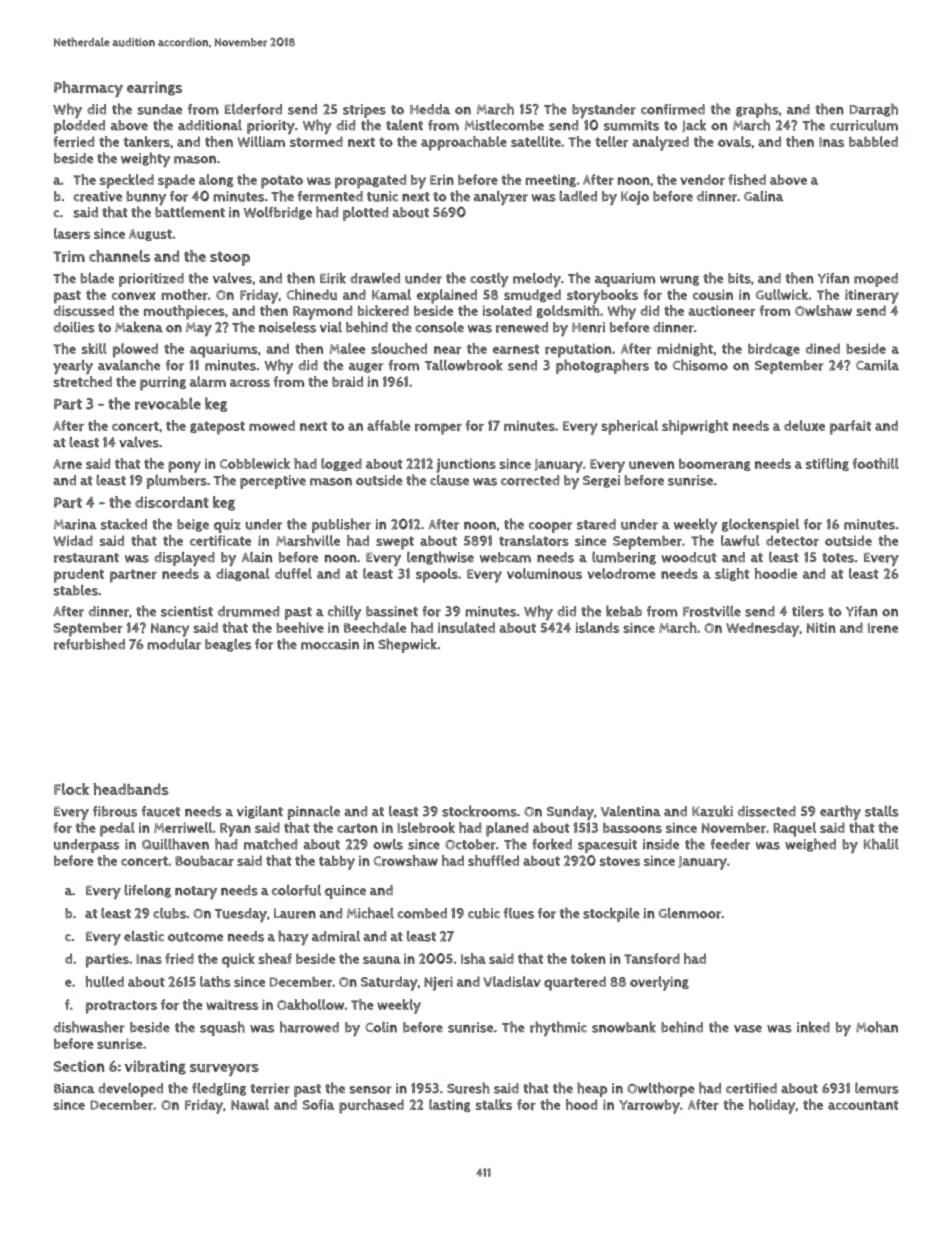  What do you see at coordinates (570, 813) in the document?
I see `Sunday` at bounding box center [570, 813].
